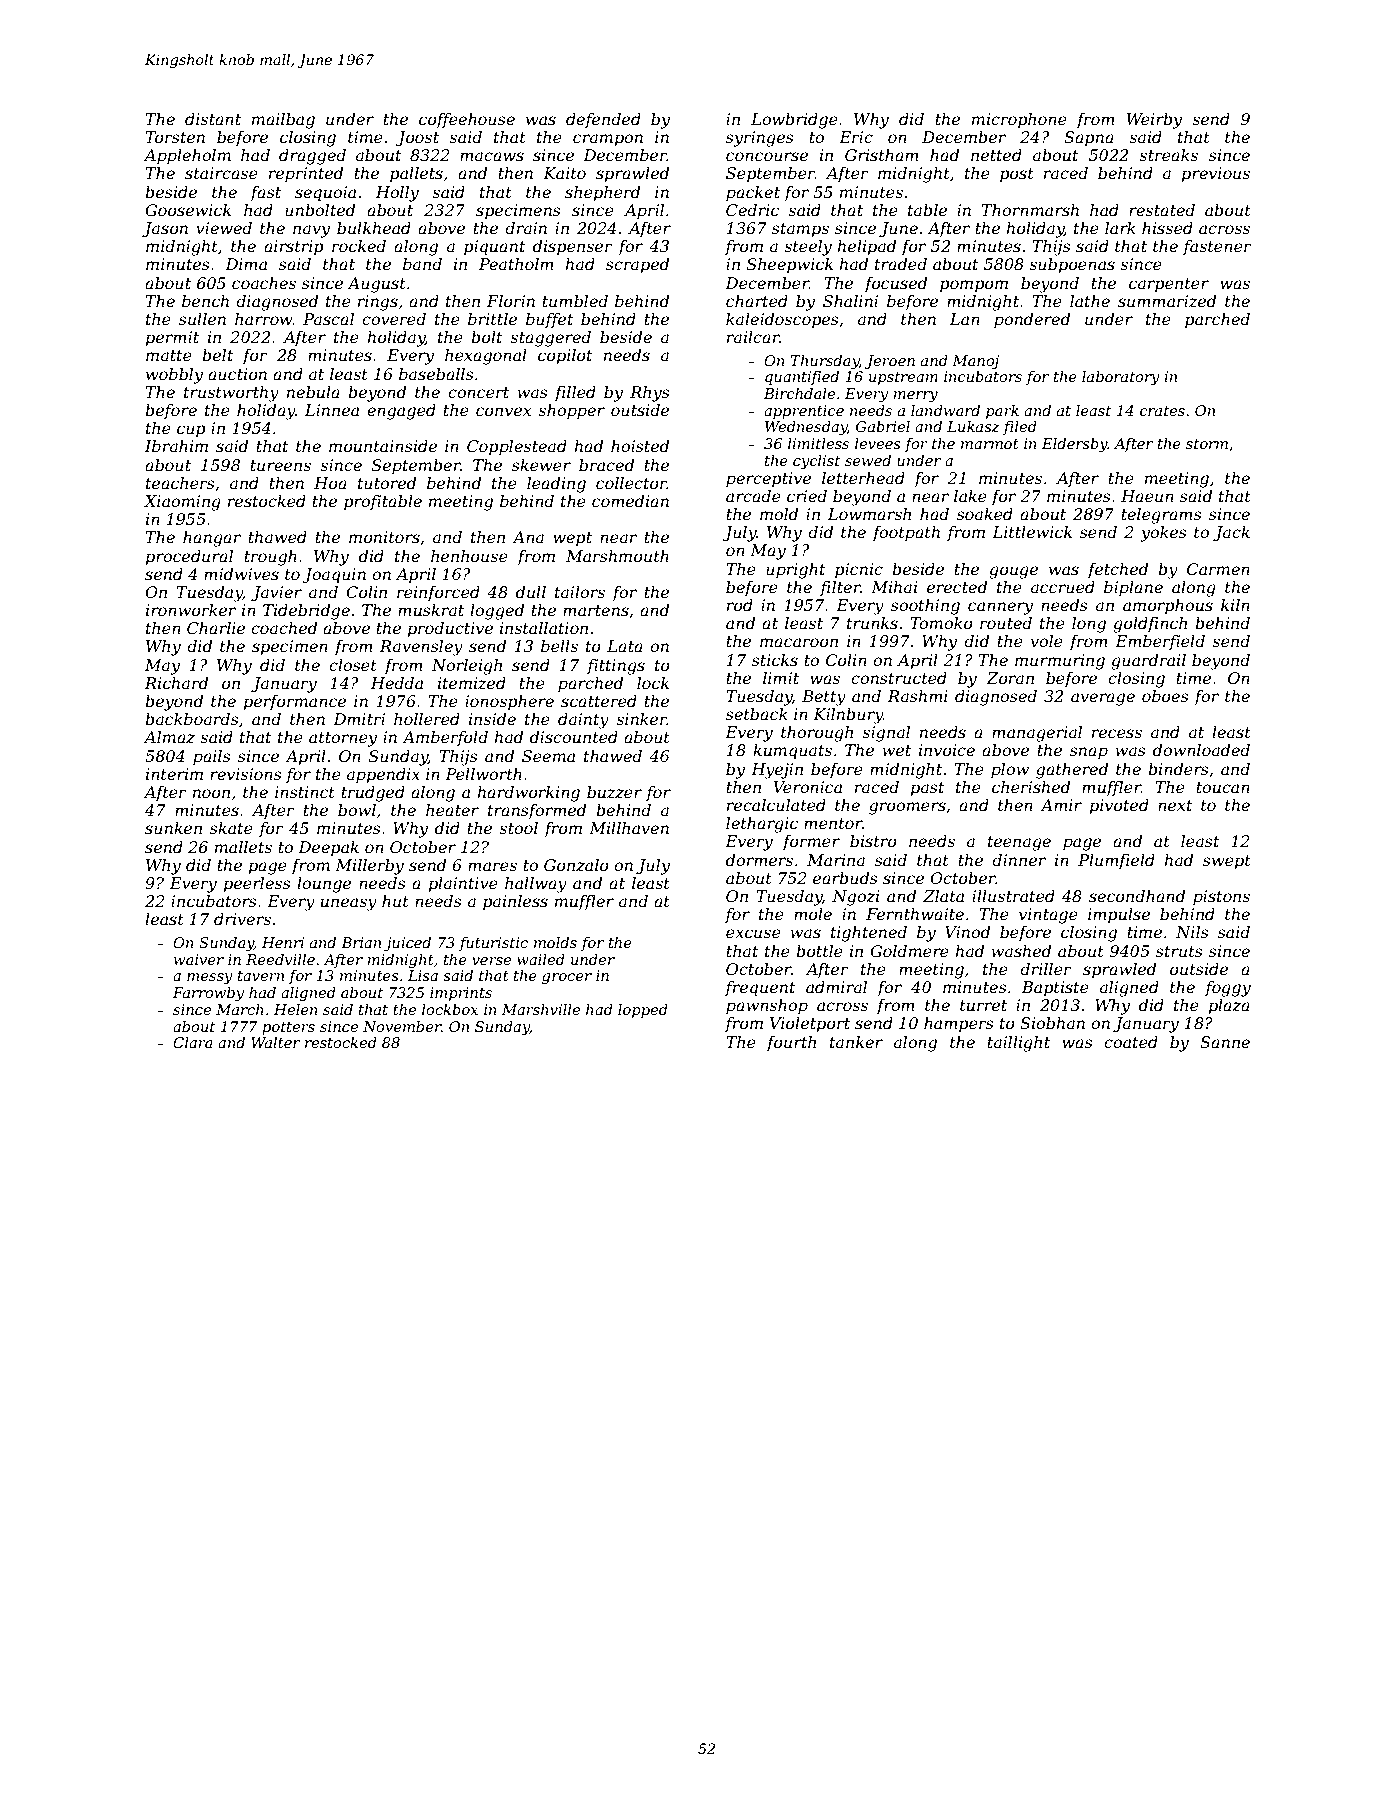 The width and height of the page is (1396, 1806). What do you see at coordinates (802, 378) in the page?
I see `quantified` at bounding box center [802, 378].
